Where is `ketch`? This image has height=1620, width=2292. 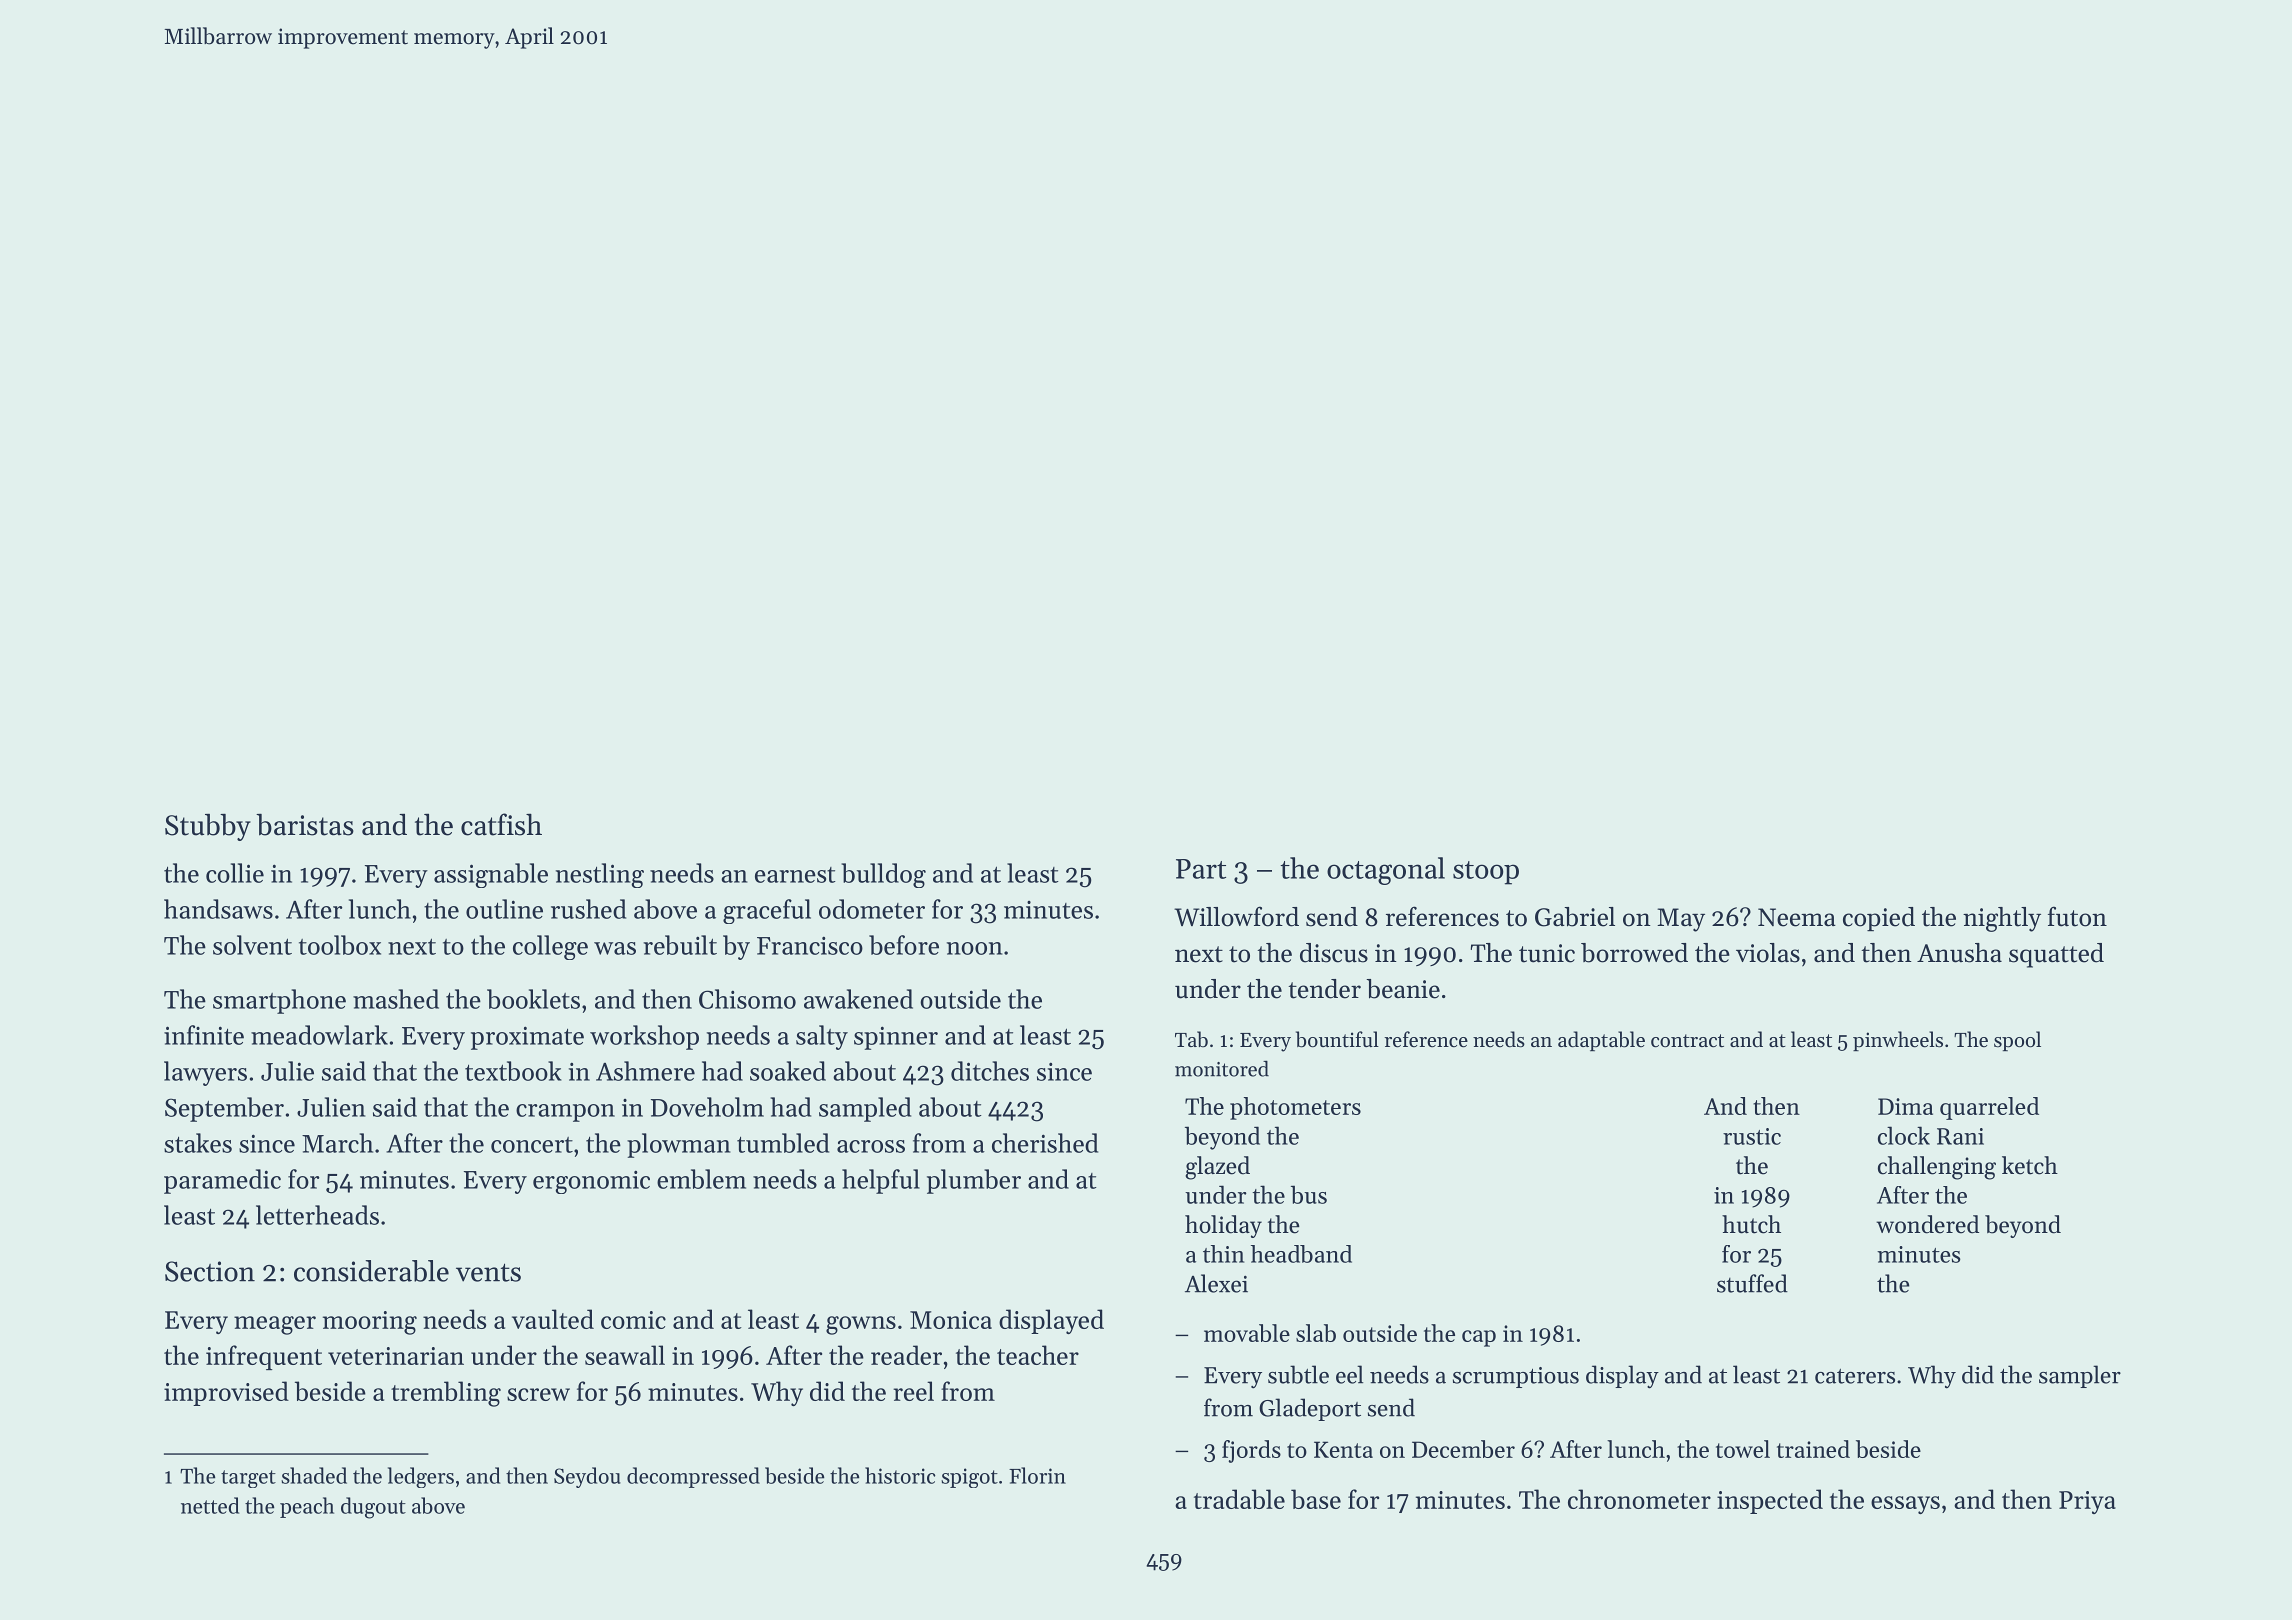
ketch is located at coordinates (2030, 1165).
